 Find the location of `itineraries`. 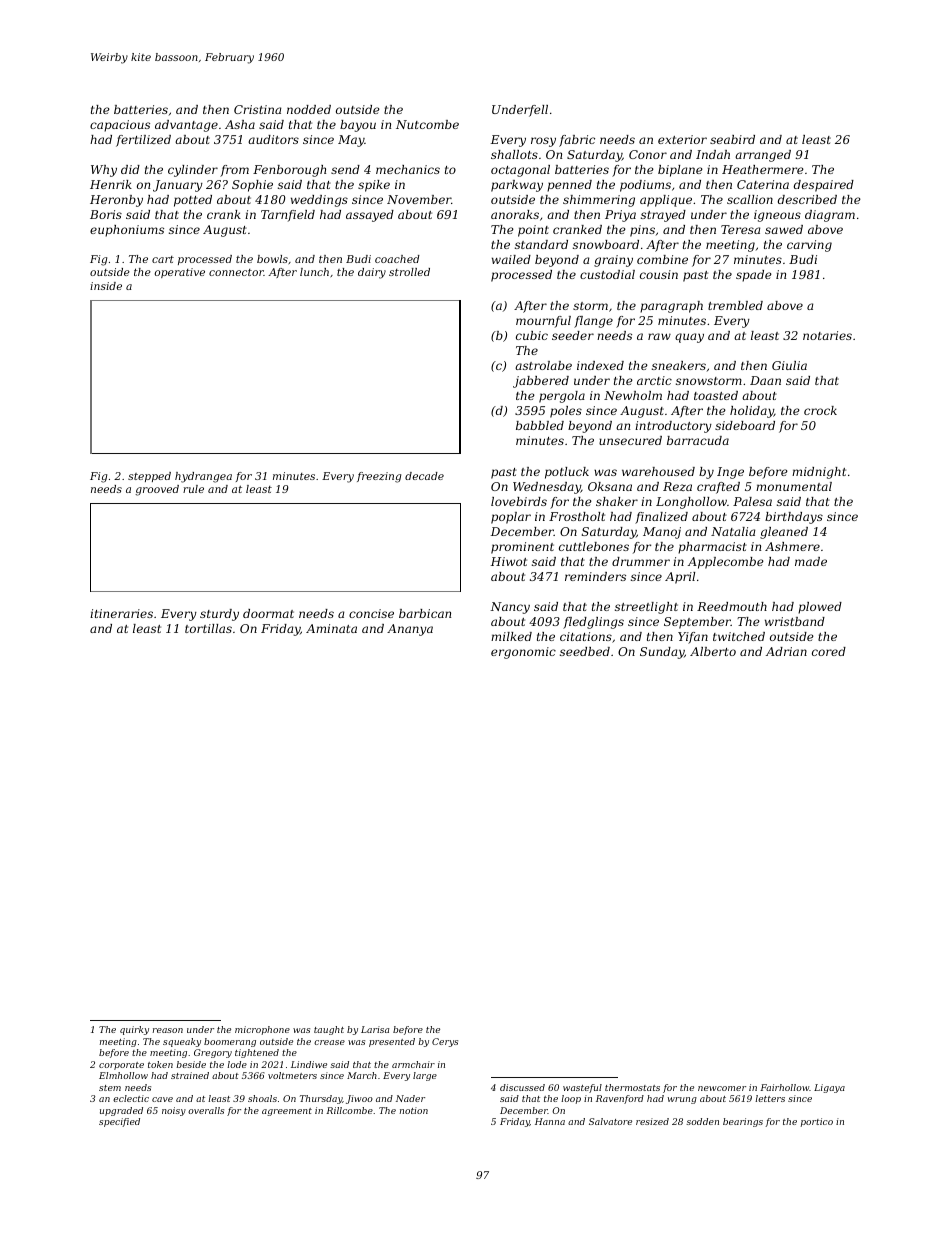

itineraries is located at coordinates (121, 613).
